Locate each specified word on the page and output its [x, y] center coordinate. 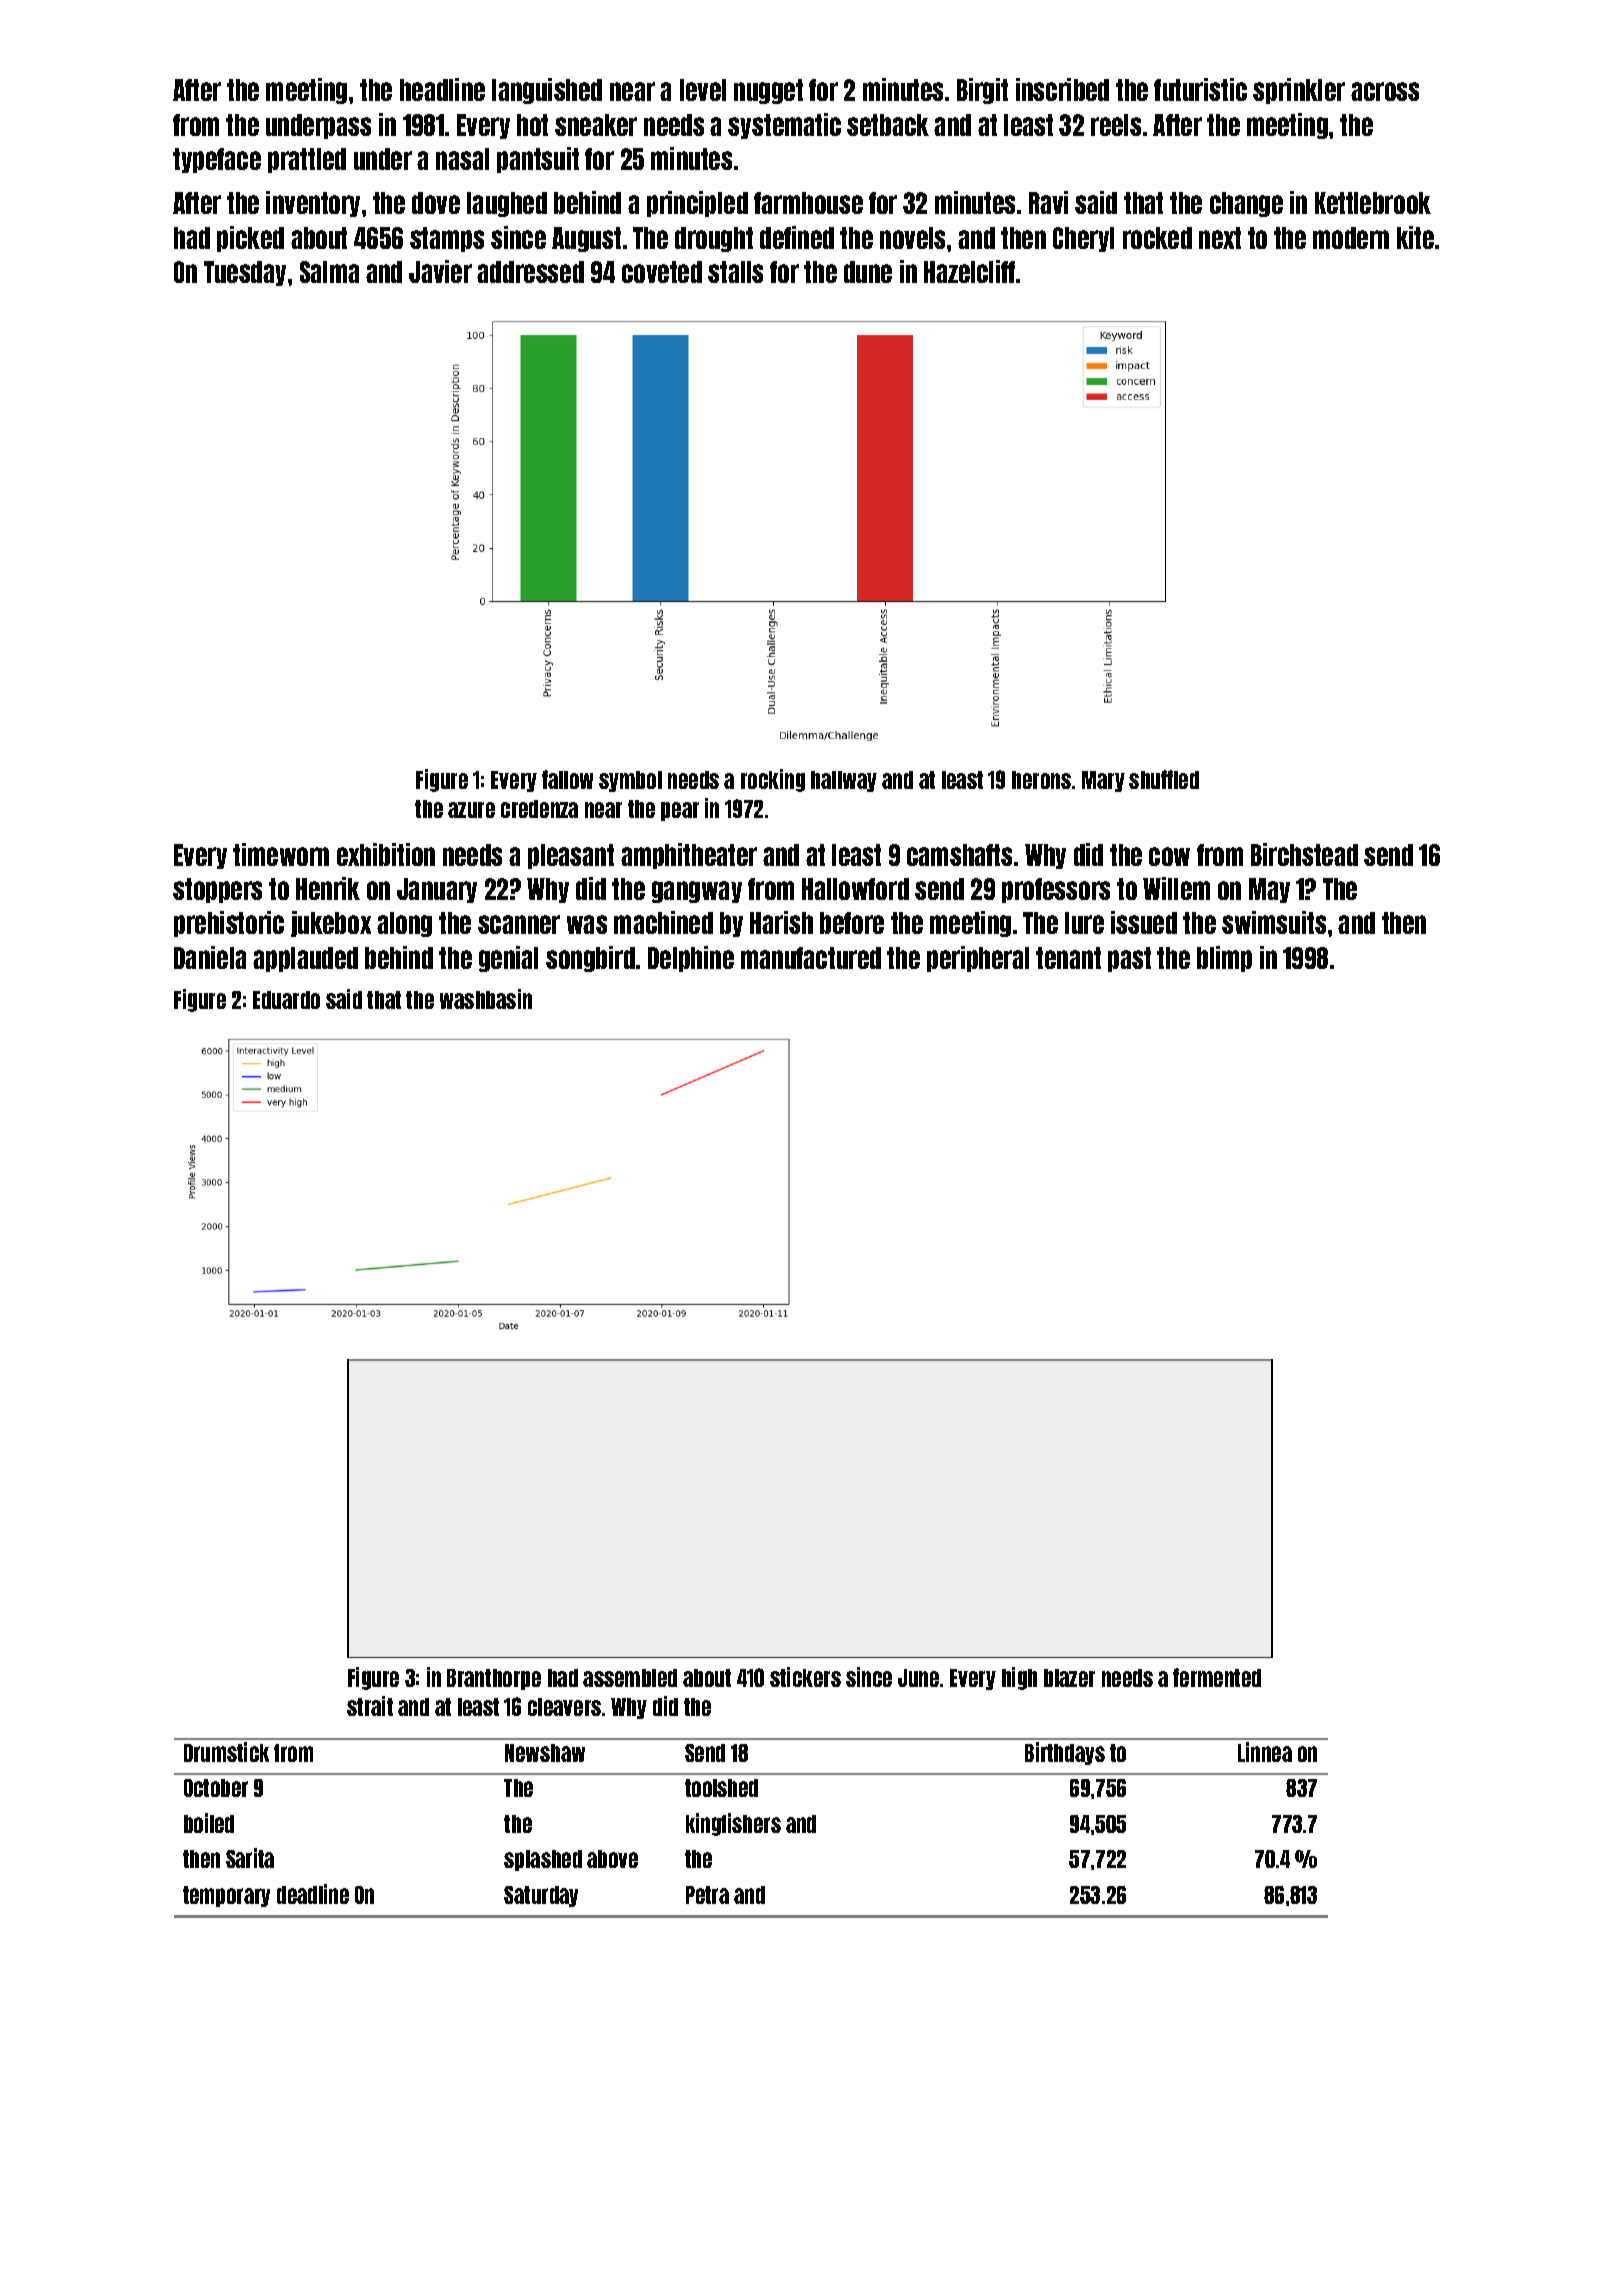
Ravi [1048, 202]
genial [508, 959]
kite [1415, 237]
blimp [1224, 959]
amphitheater [689, 856]
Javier [440, 271]
